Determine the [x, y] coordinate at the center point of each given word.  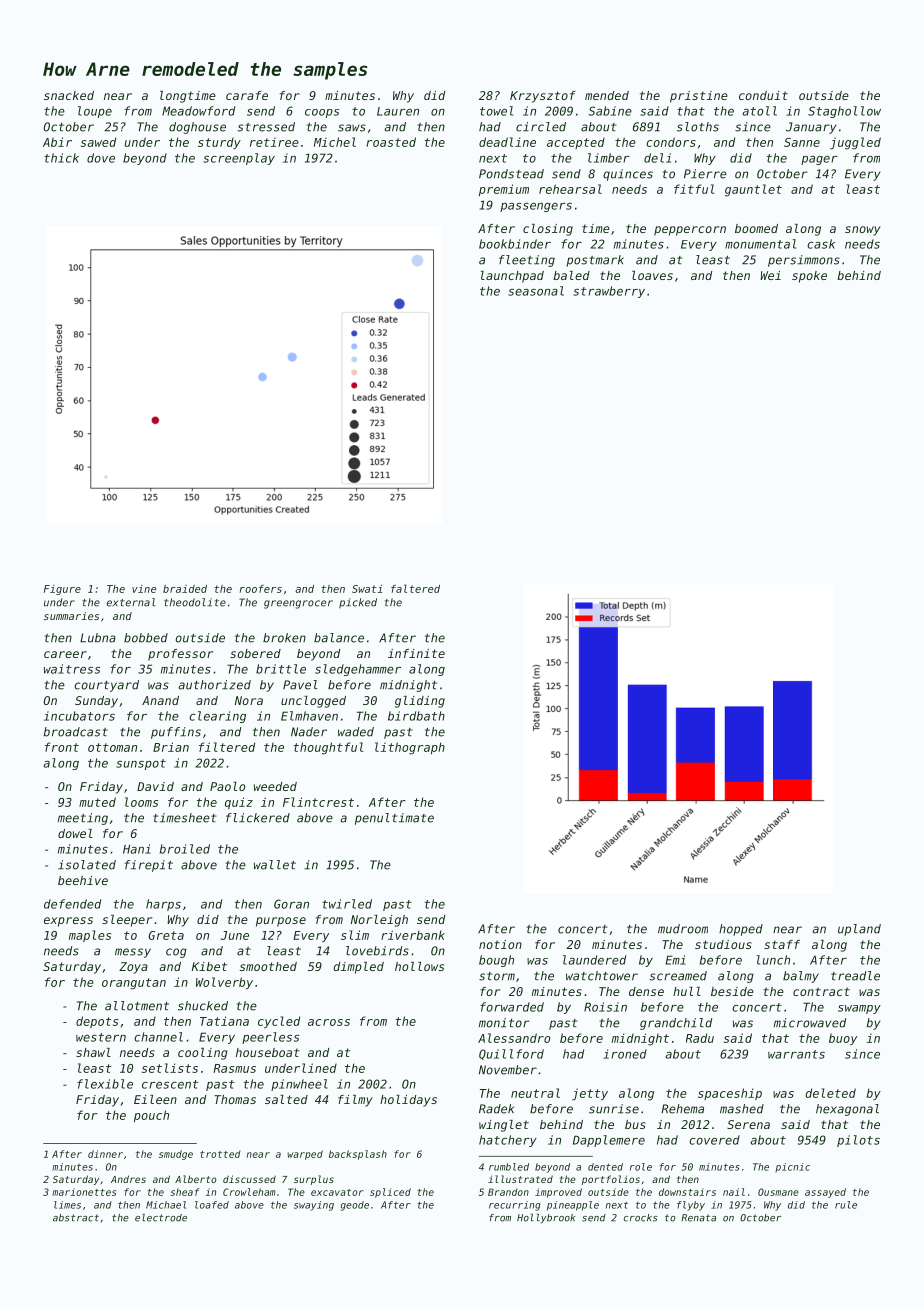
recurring [515, 1206]
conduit [763, 95]
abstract [76, 1218]
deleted [830, 1093]
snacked [69, 95]
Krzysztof [543, 97]
